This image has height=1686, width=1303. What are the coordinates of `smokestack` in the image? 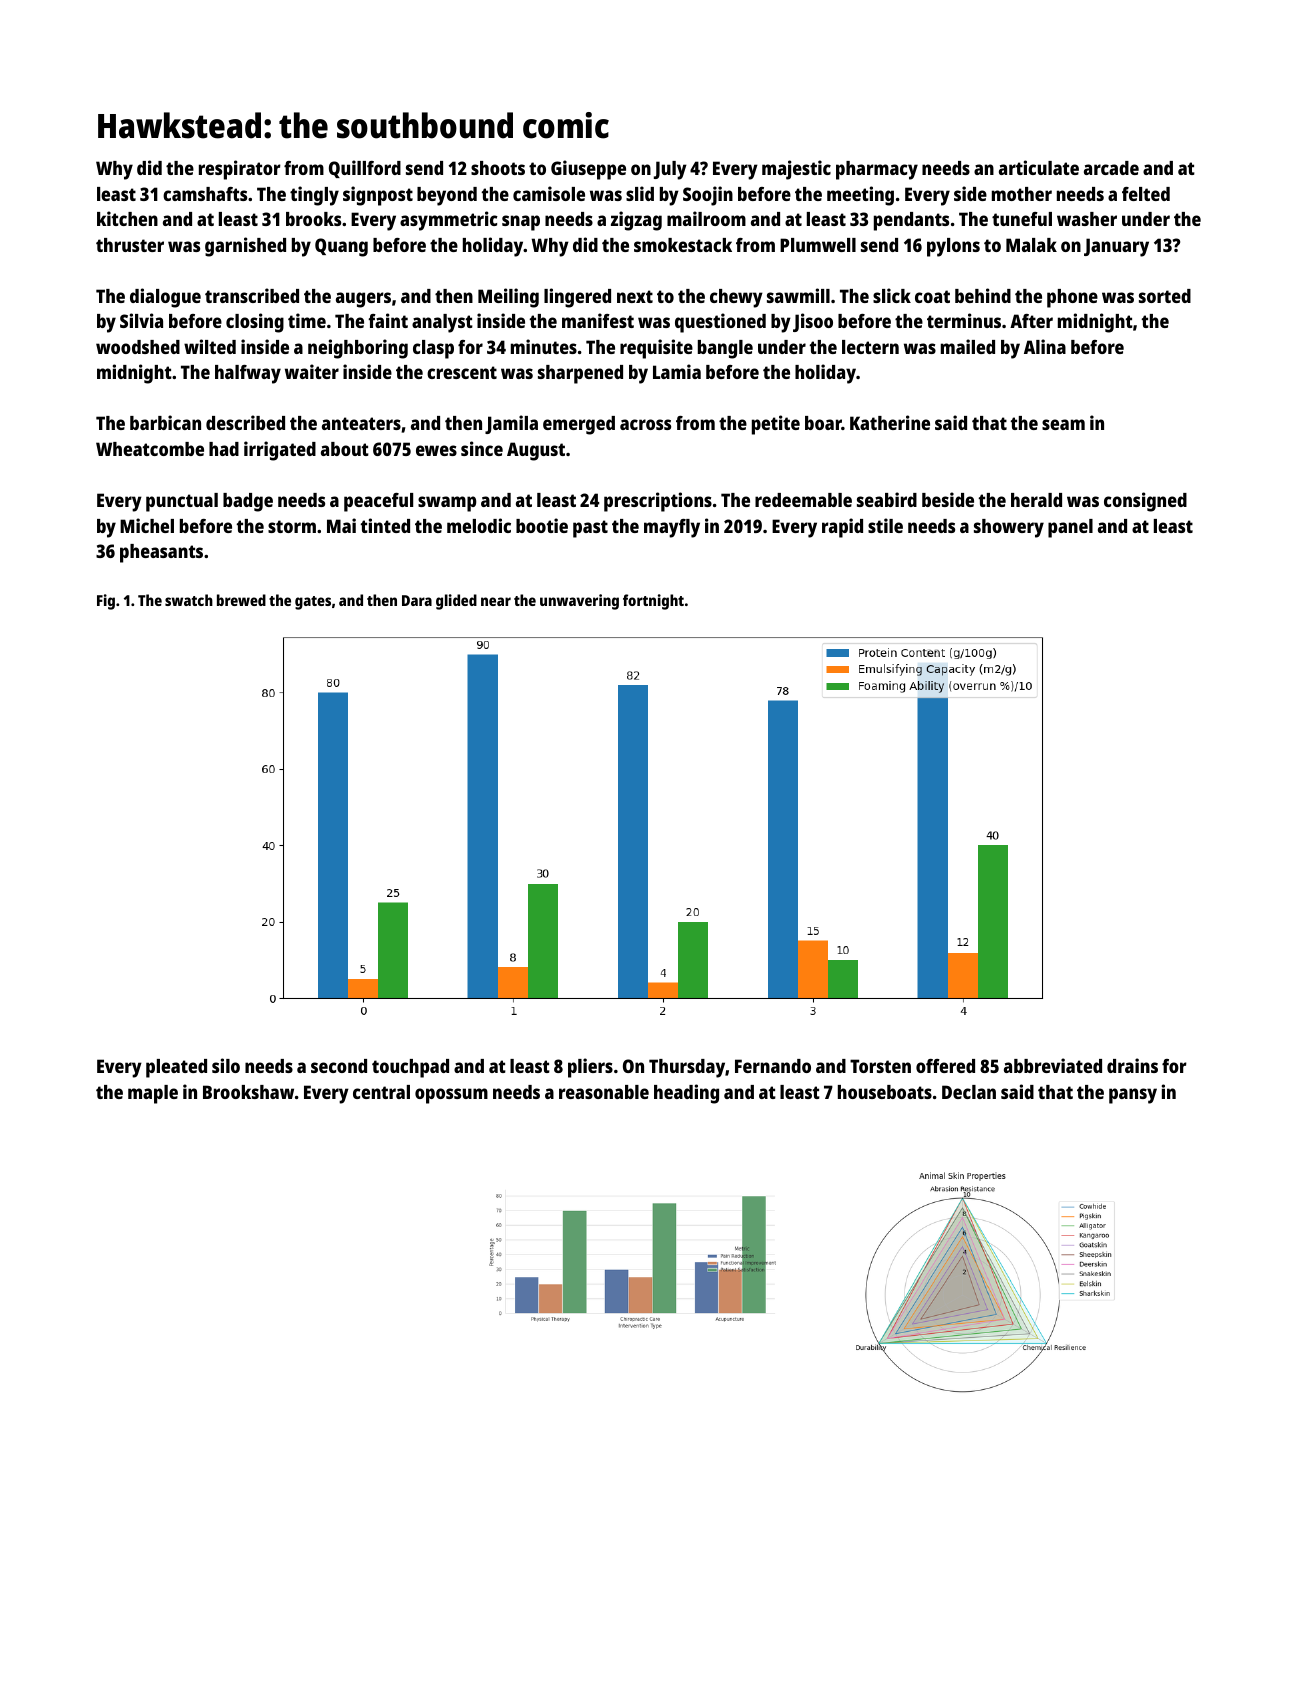 It's located at (683, 245).
